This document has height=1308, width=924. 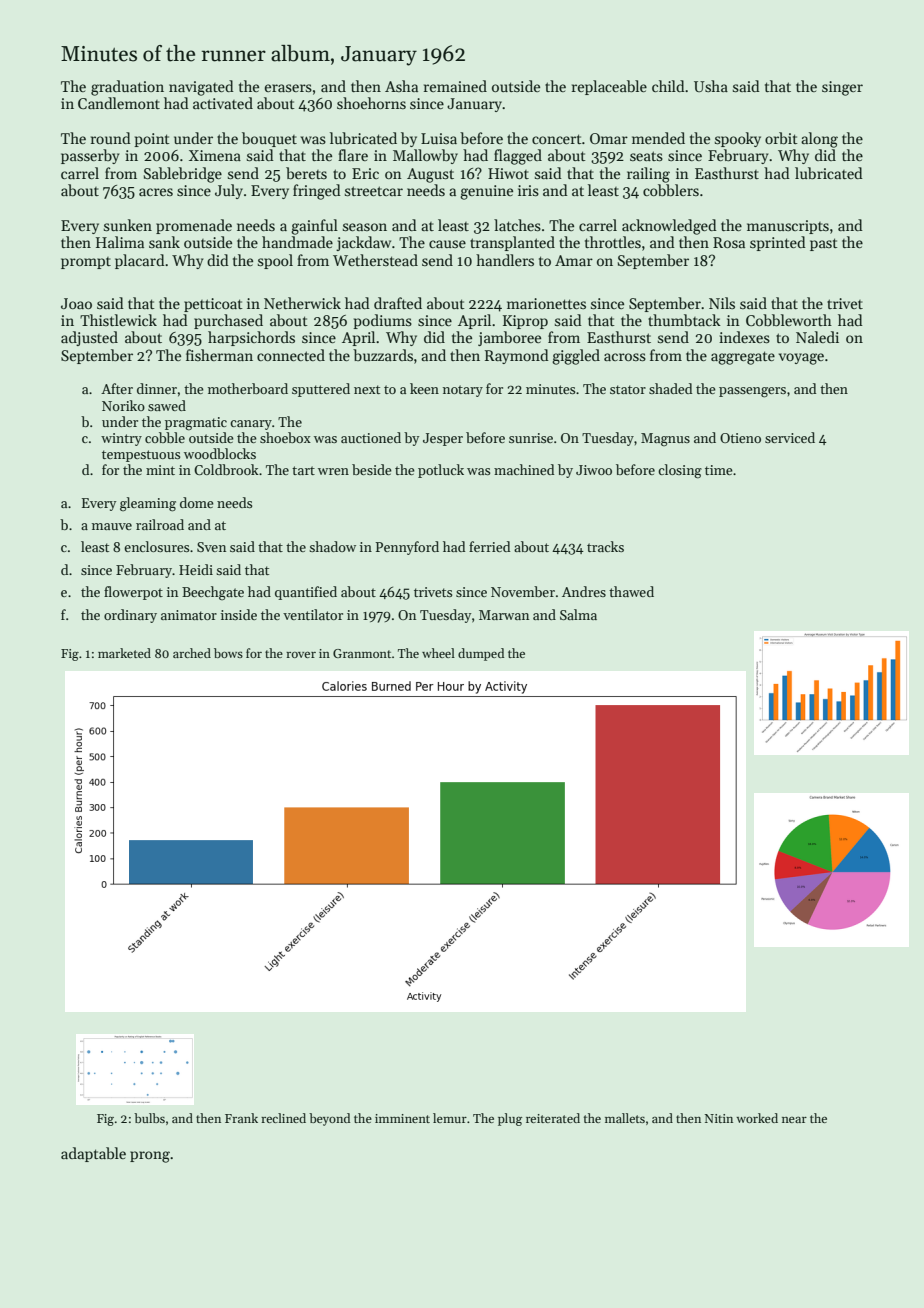 What do you see at coordinates (842, 88) in the document?
I see `singer` at bounding box center [842, 88].
